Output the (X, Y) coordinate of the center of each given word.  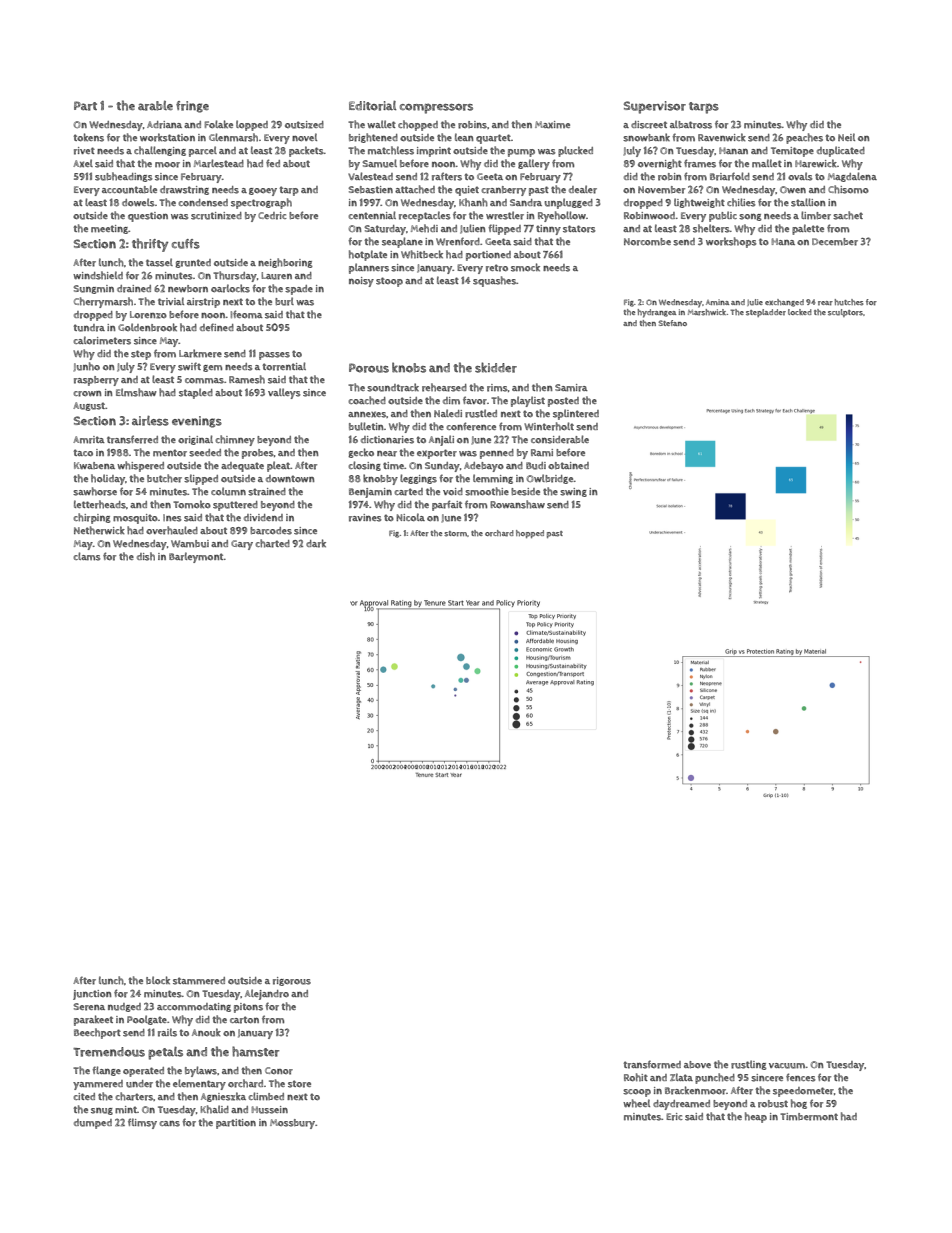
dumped (93, 1124)
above (697, 1064)
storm (455, 534)
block (158, 980)
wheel (636, 1103)
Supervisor (655, 107)
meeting (109, 229)
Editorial (372, 106)
